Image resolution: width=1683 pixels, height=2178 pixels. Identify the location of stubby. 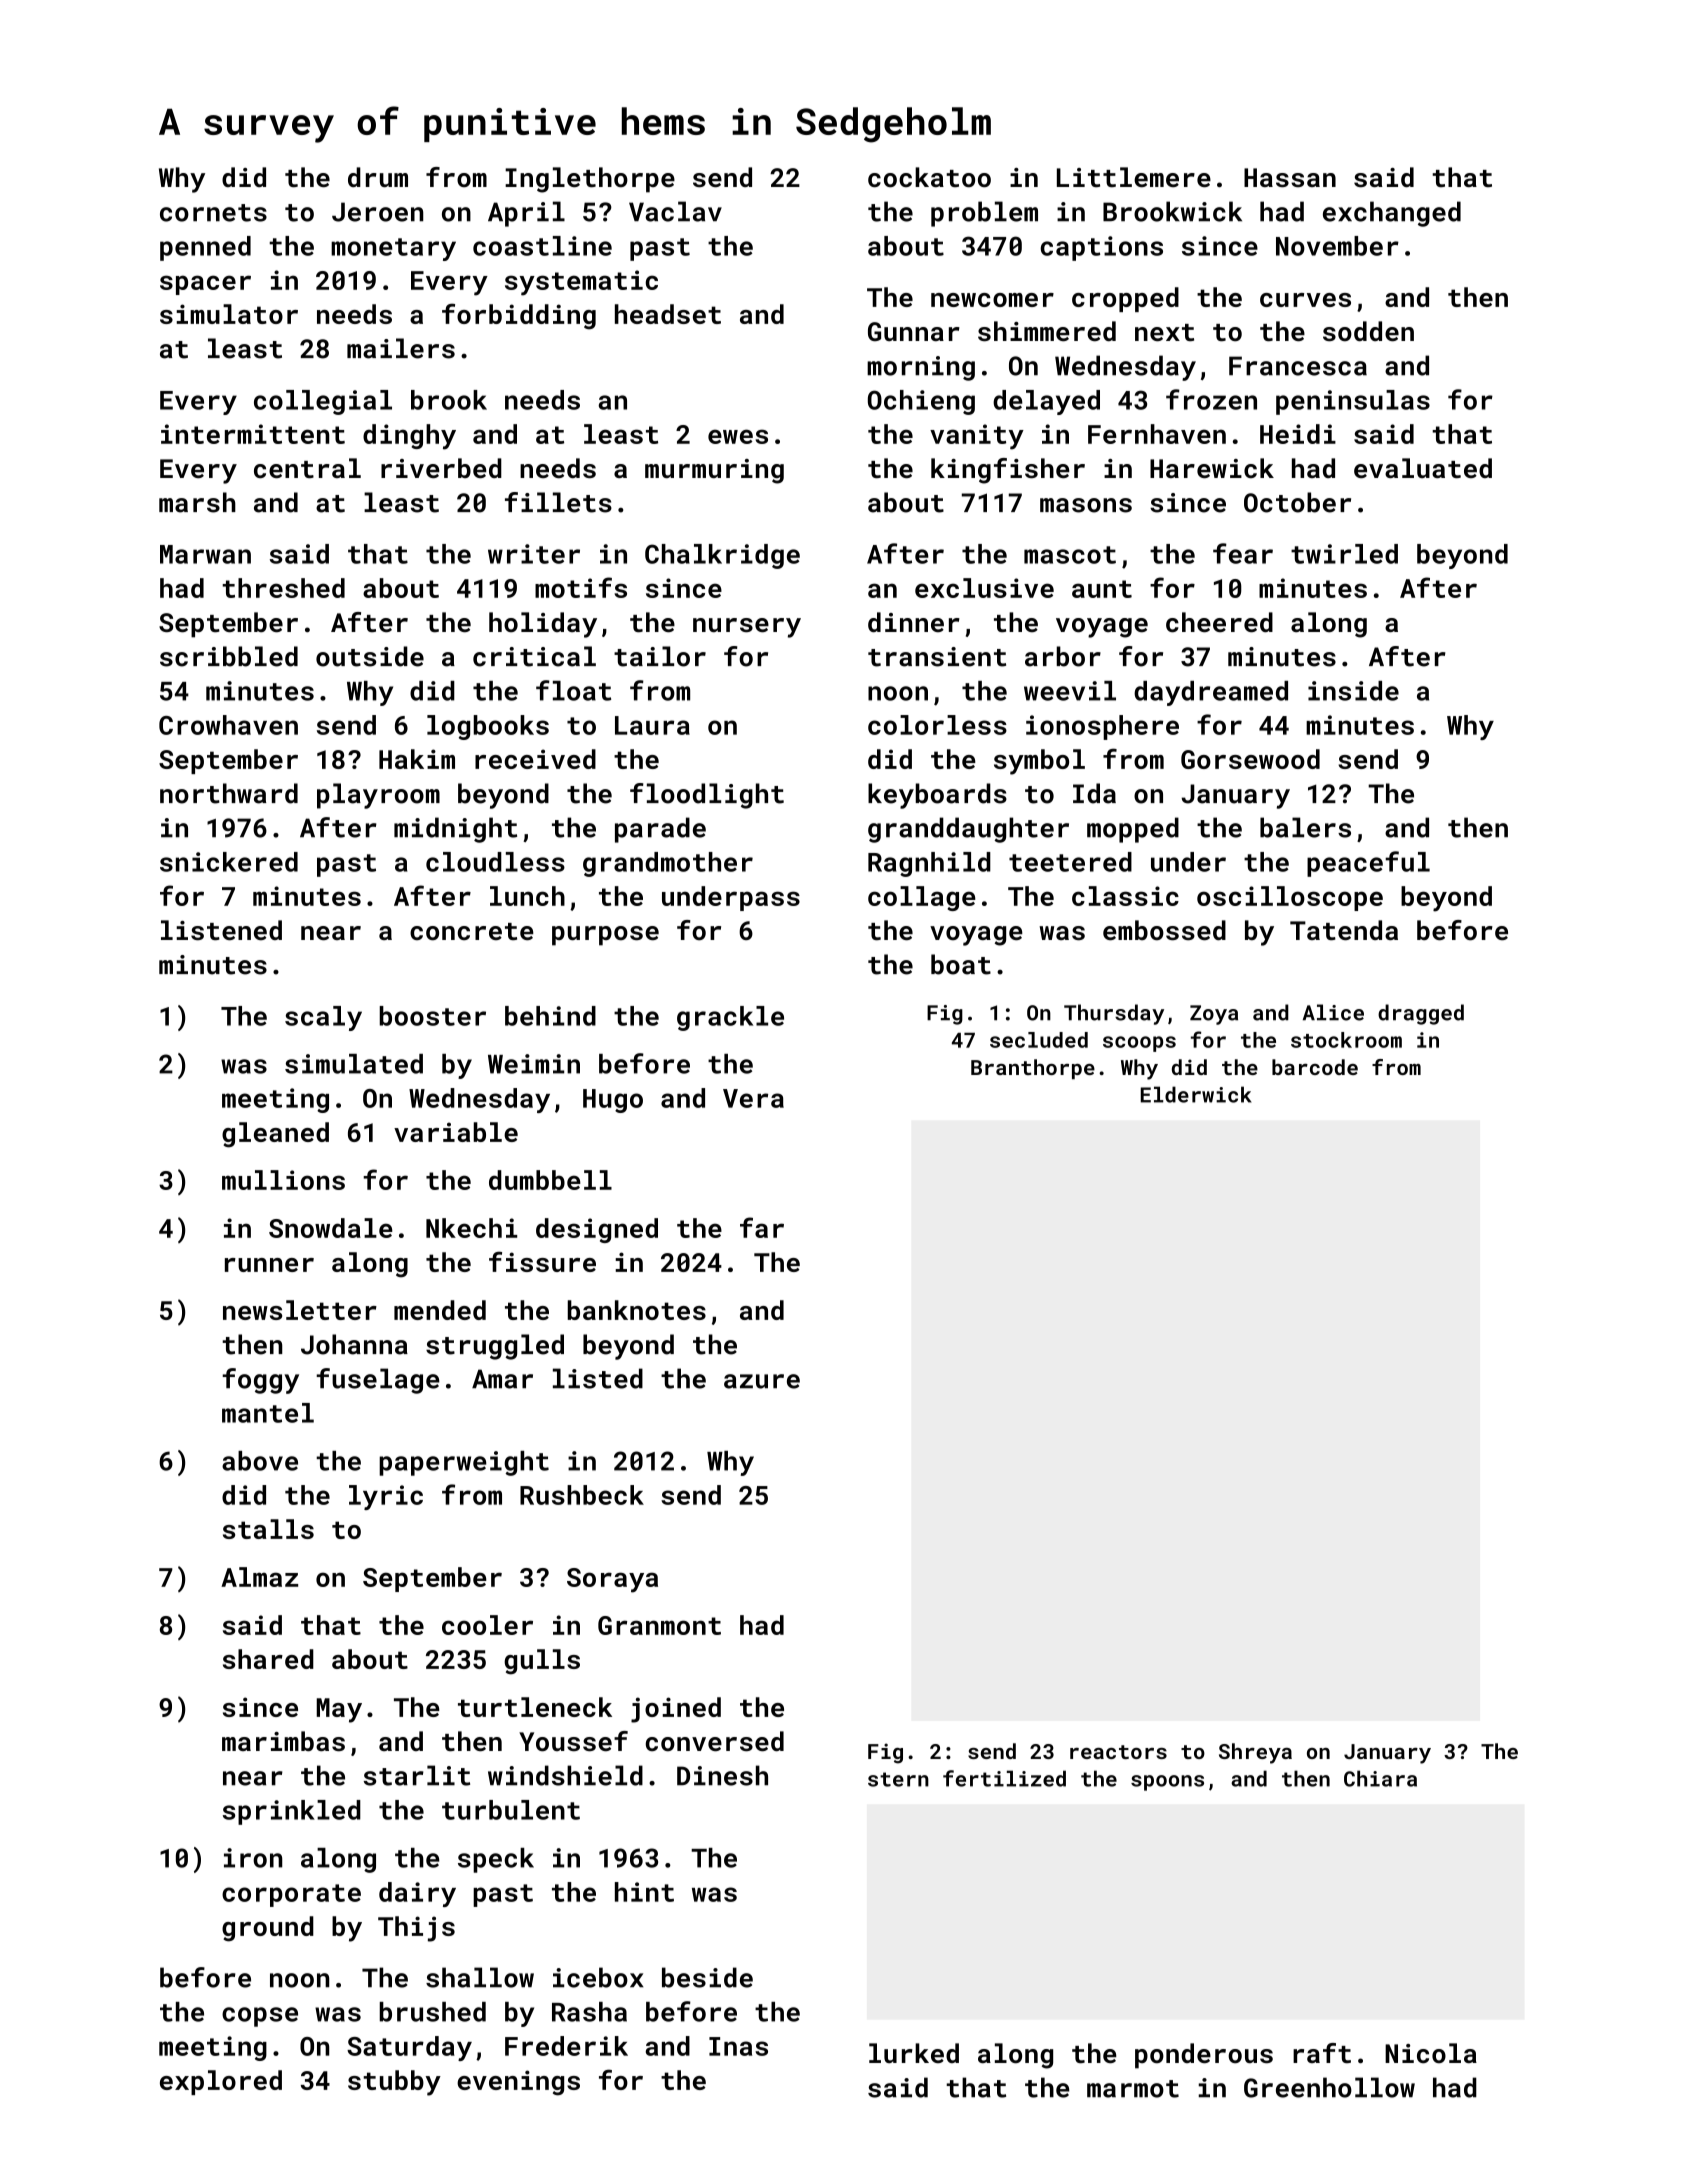
(394, 2083).
